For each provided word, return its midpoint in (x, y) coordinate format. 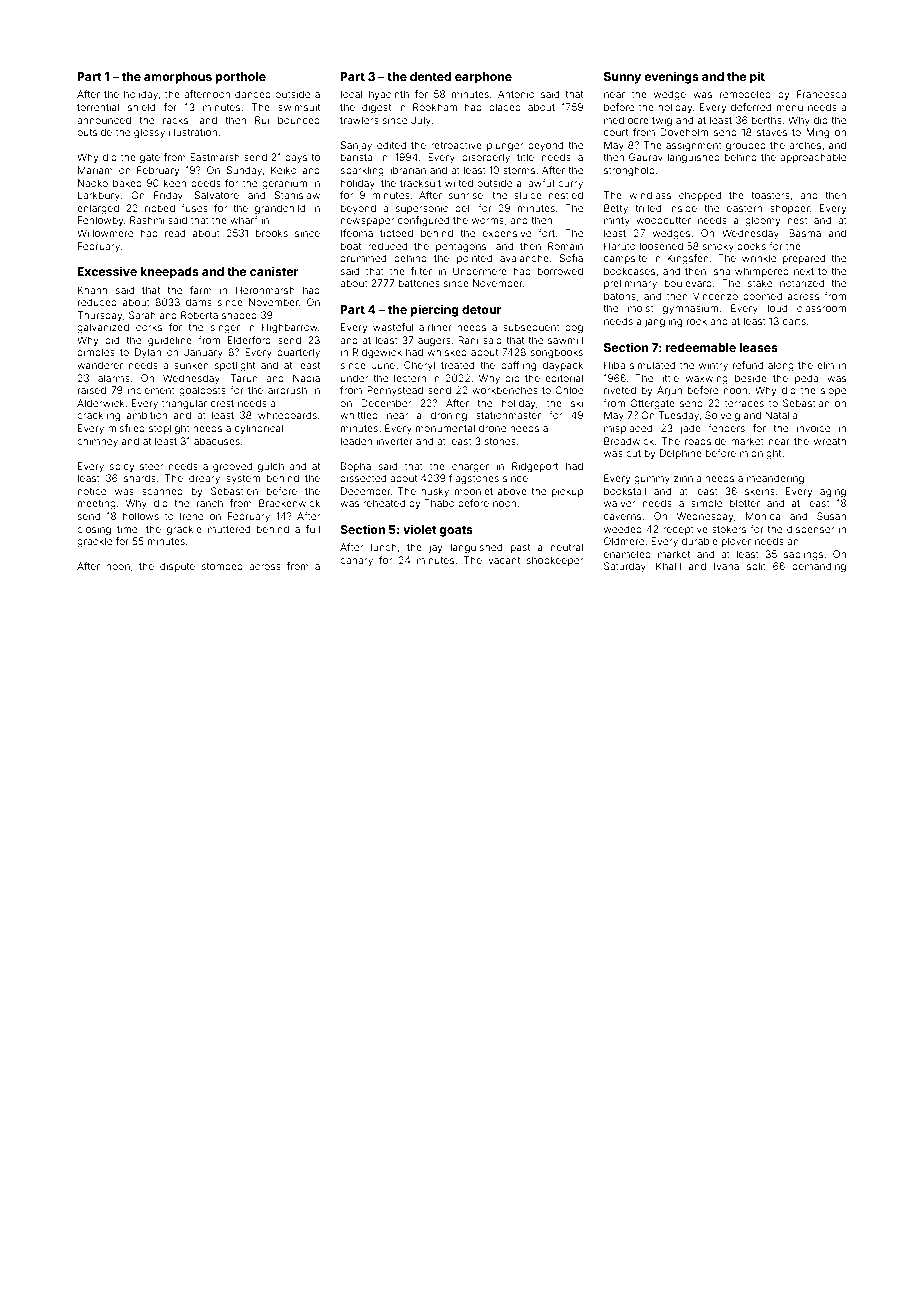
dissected (363, 478)
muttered (229, 529)
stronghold (629, 171)
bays (296, 158)
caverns (622, 517)
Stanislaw (297, 195)
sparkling (362, 171)
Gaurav (646, 157)
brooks (272, 233)
